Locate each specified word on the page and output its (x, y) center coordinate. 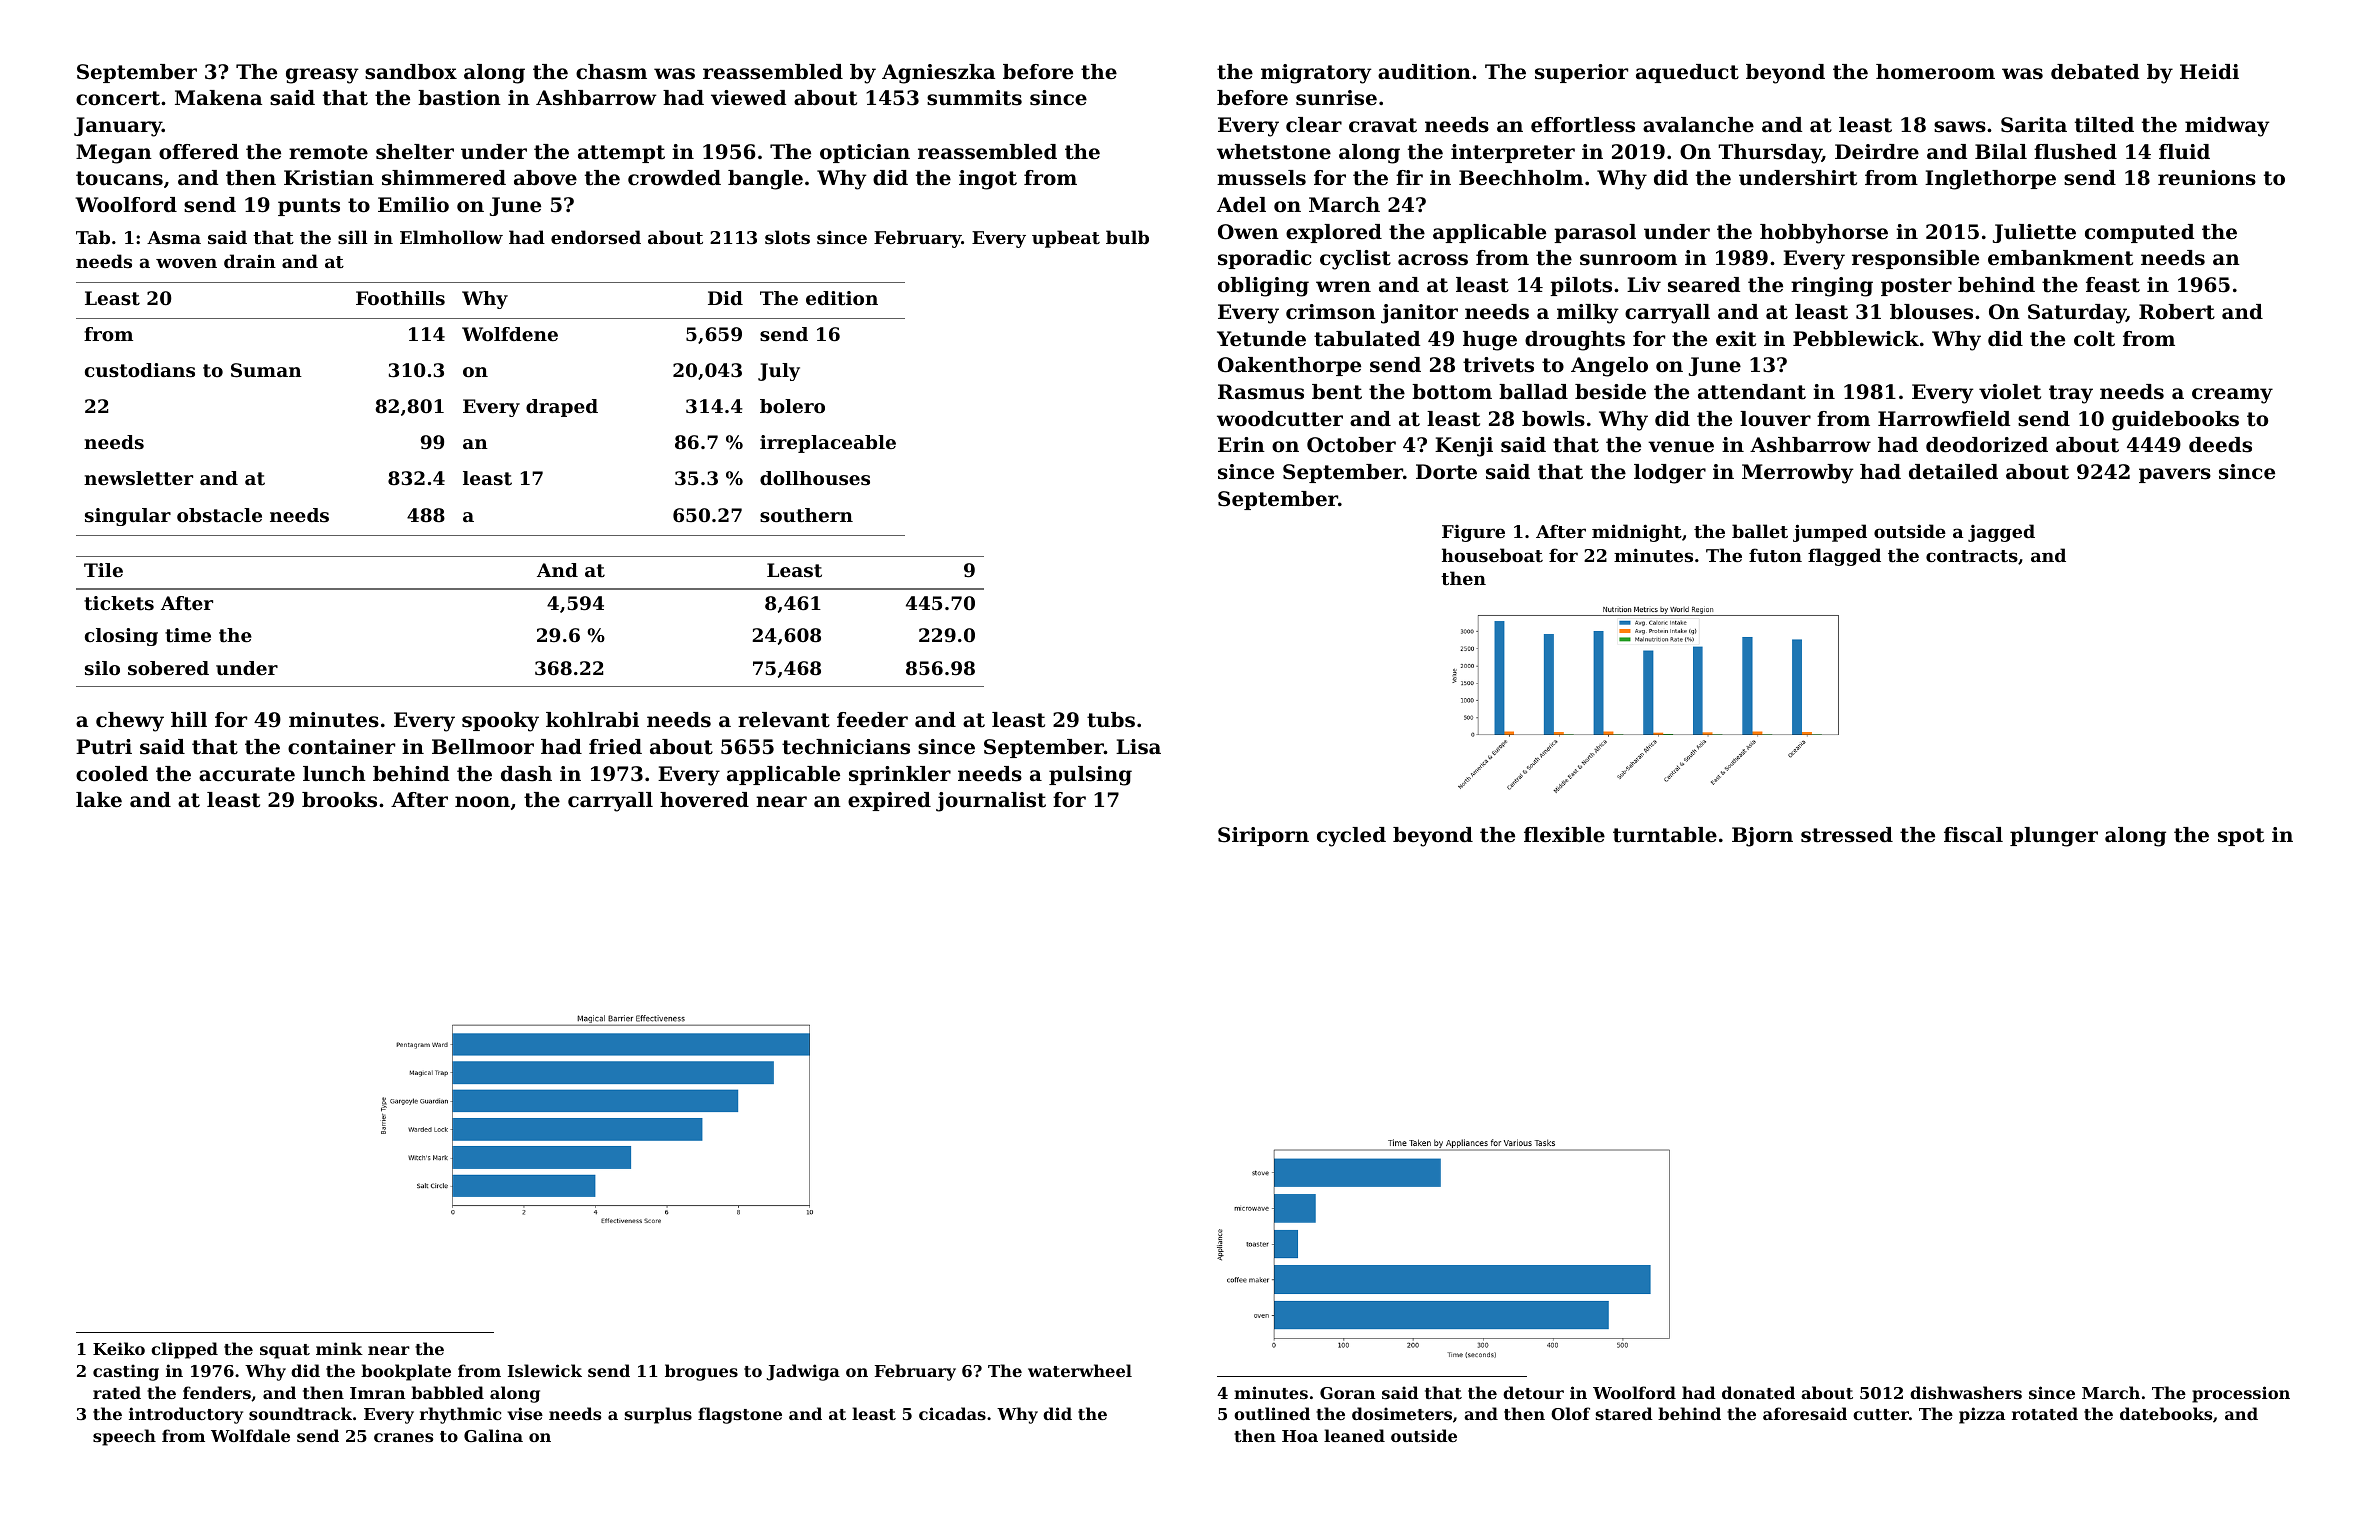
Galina (493, 1435)
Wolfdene (510, 334)
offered (199, 152)
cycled (1351, 837)
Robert (2177, 312)
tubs (1111, 720)
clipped (184, 1350)
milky (1587, 314)
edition (842, 298)
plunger (2054, 837)
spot (2241, 837)
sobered (168, 668)
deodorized (1987, 445)
